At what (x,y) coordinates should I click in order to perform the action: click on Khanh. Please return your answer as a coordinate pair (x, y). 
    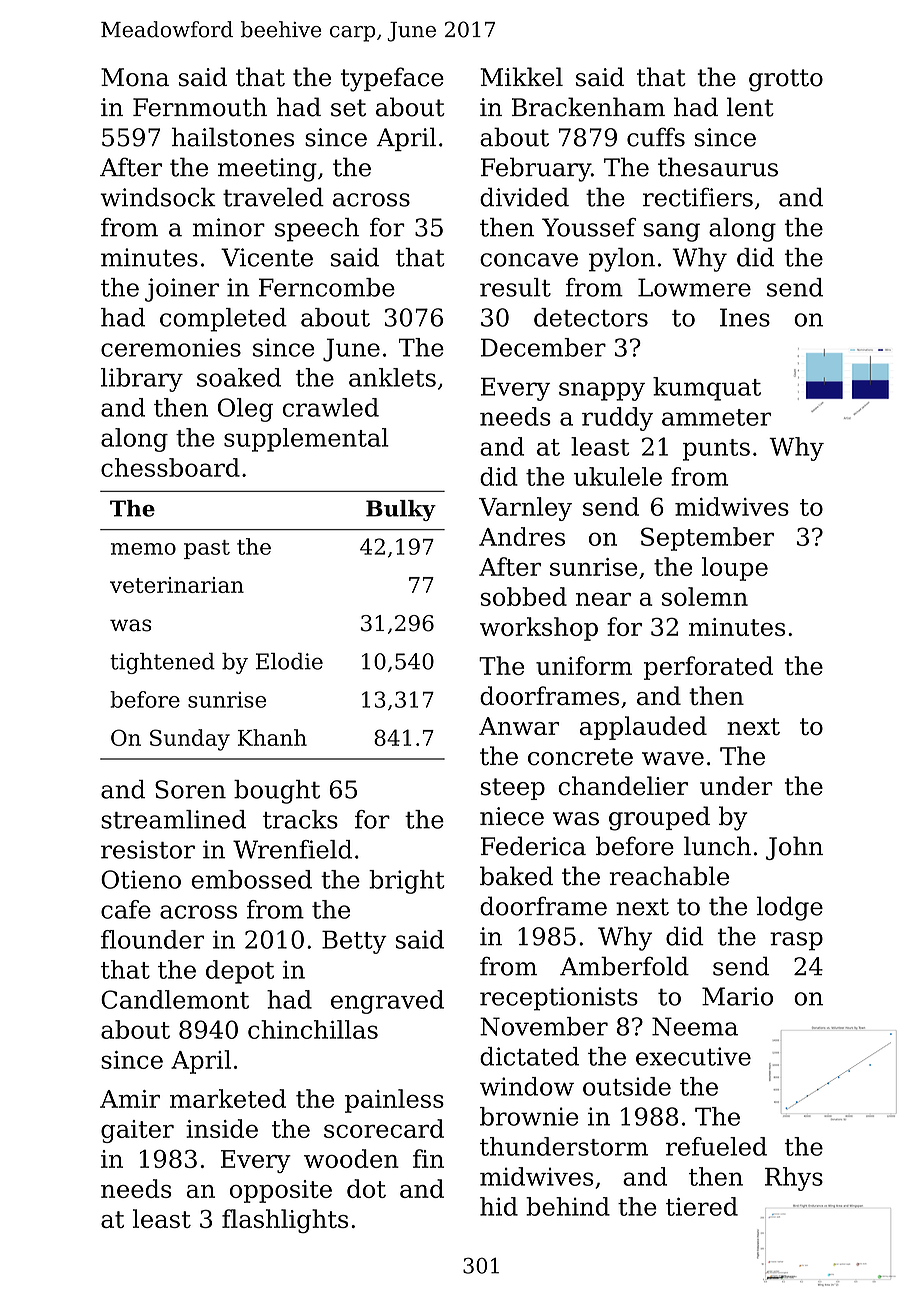
    Looking at the image, I should click on (272, 737).
